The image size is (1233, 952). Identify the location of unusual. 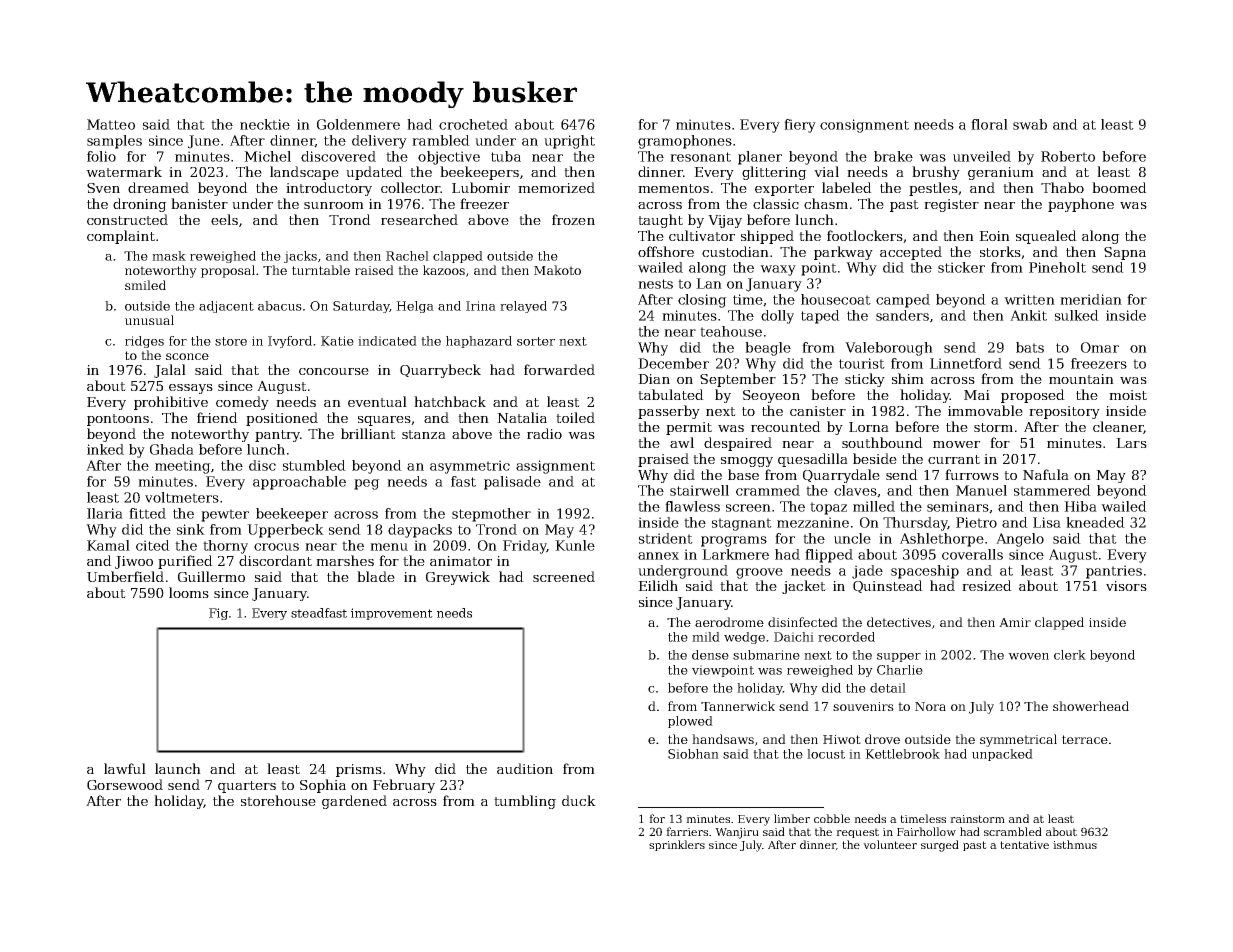
(149, 320).
